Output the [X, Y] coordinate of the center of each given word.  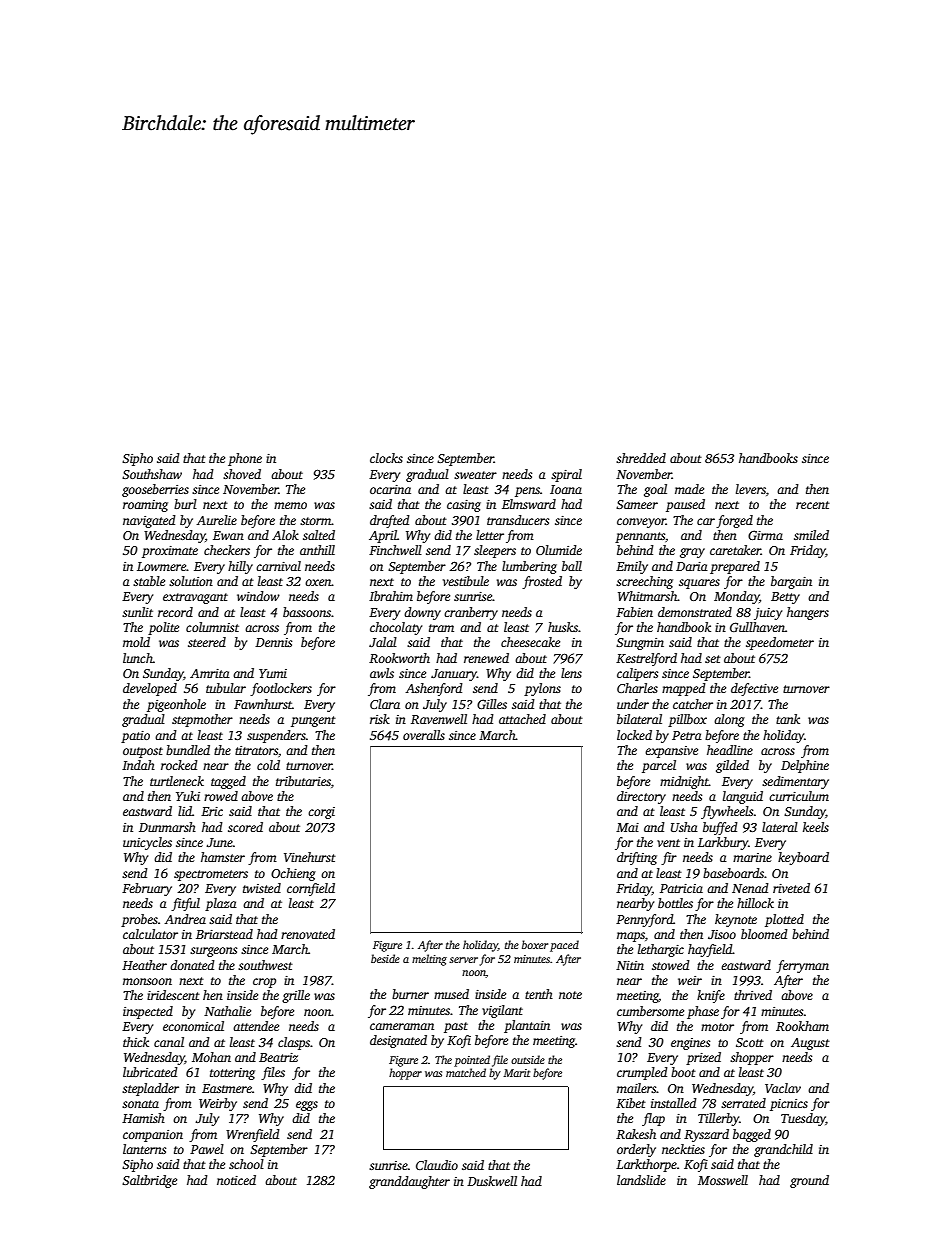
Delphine [805, 766]
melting [429, 960]
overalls [424, 735]
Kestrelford [646, 659]
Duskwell [492, 1181]
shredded [641, 458]
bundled [188, 750]
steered [207, 642]
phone [245, 459]
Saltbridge [149, 1181]
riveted [791, 888]
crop [264, 983]
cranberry [471, 613]
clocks [386, 458]
